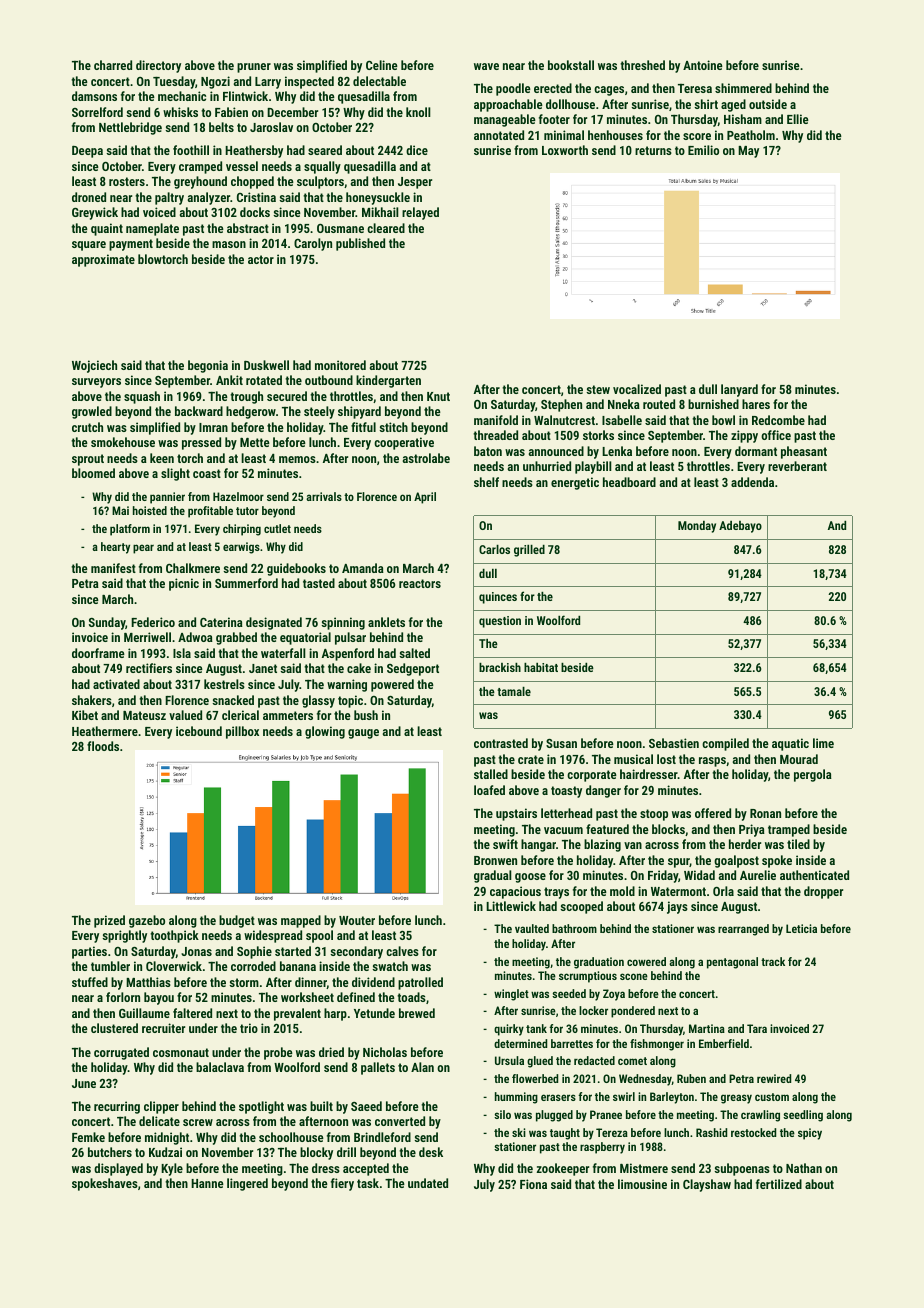 This document has width=924, height=1308. Describe the element at coordinates (172, 1169) in the document. I see `Kyle` at that location.
